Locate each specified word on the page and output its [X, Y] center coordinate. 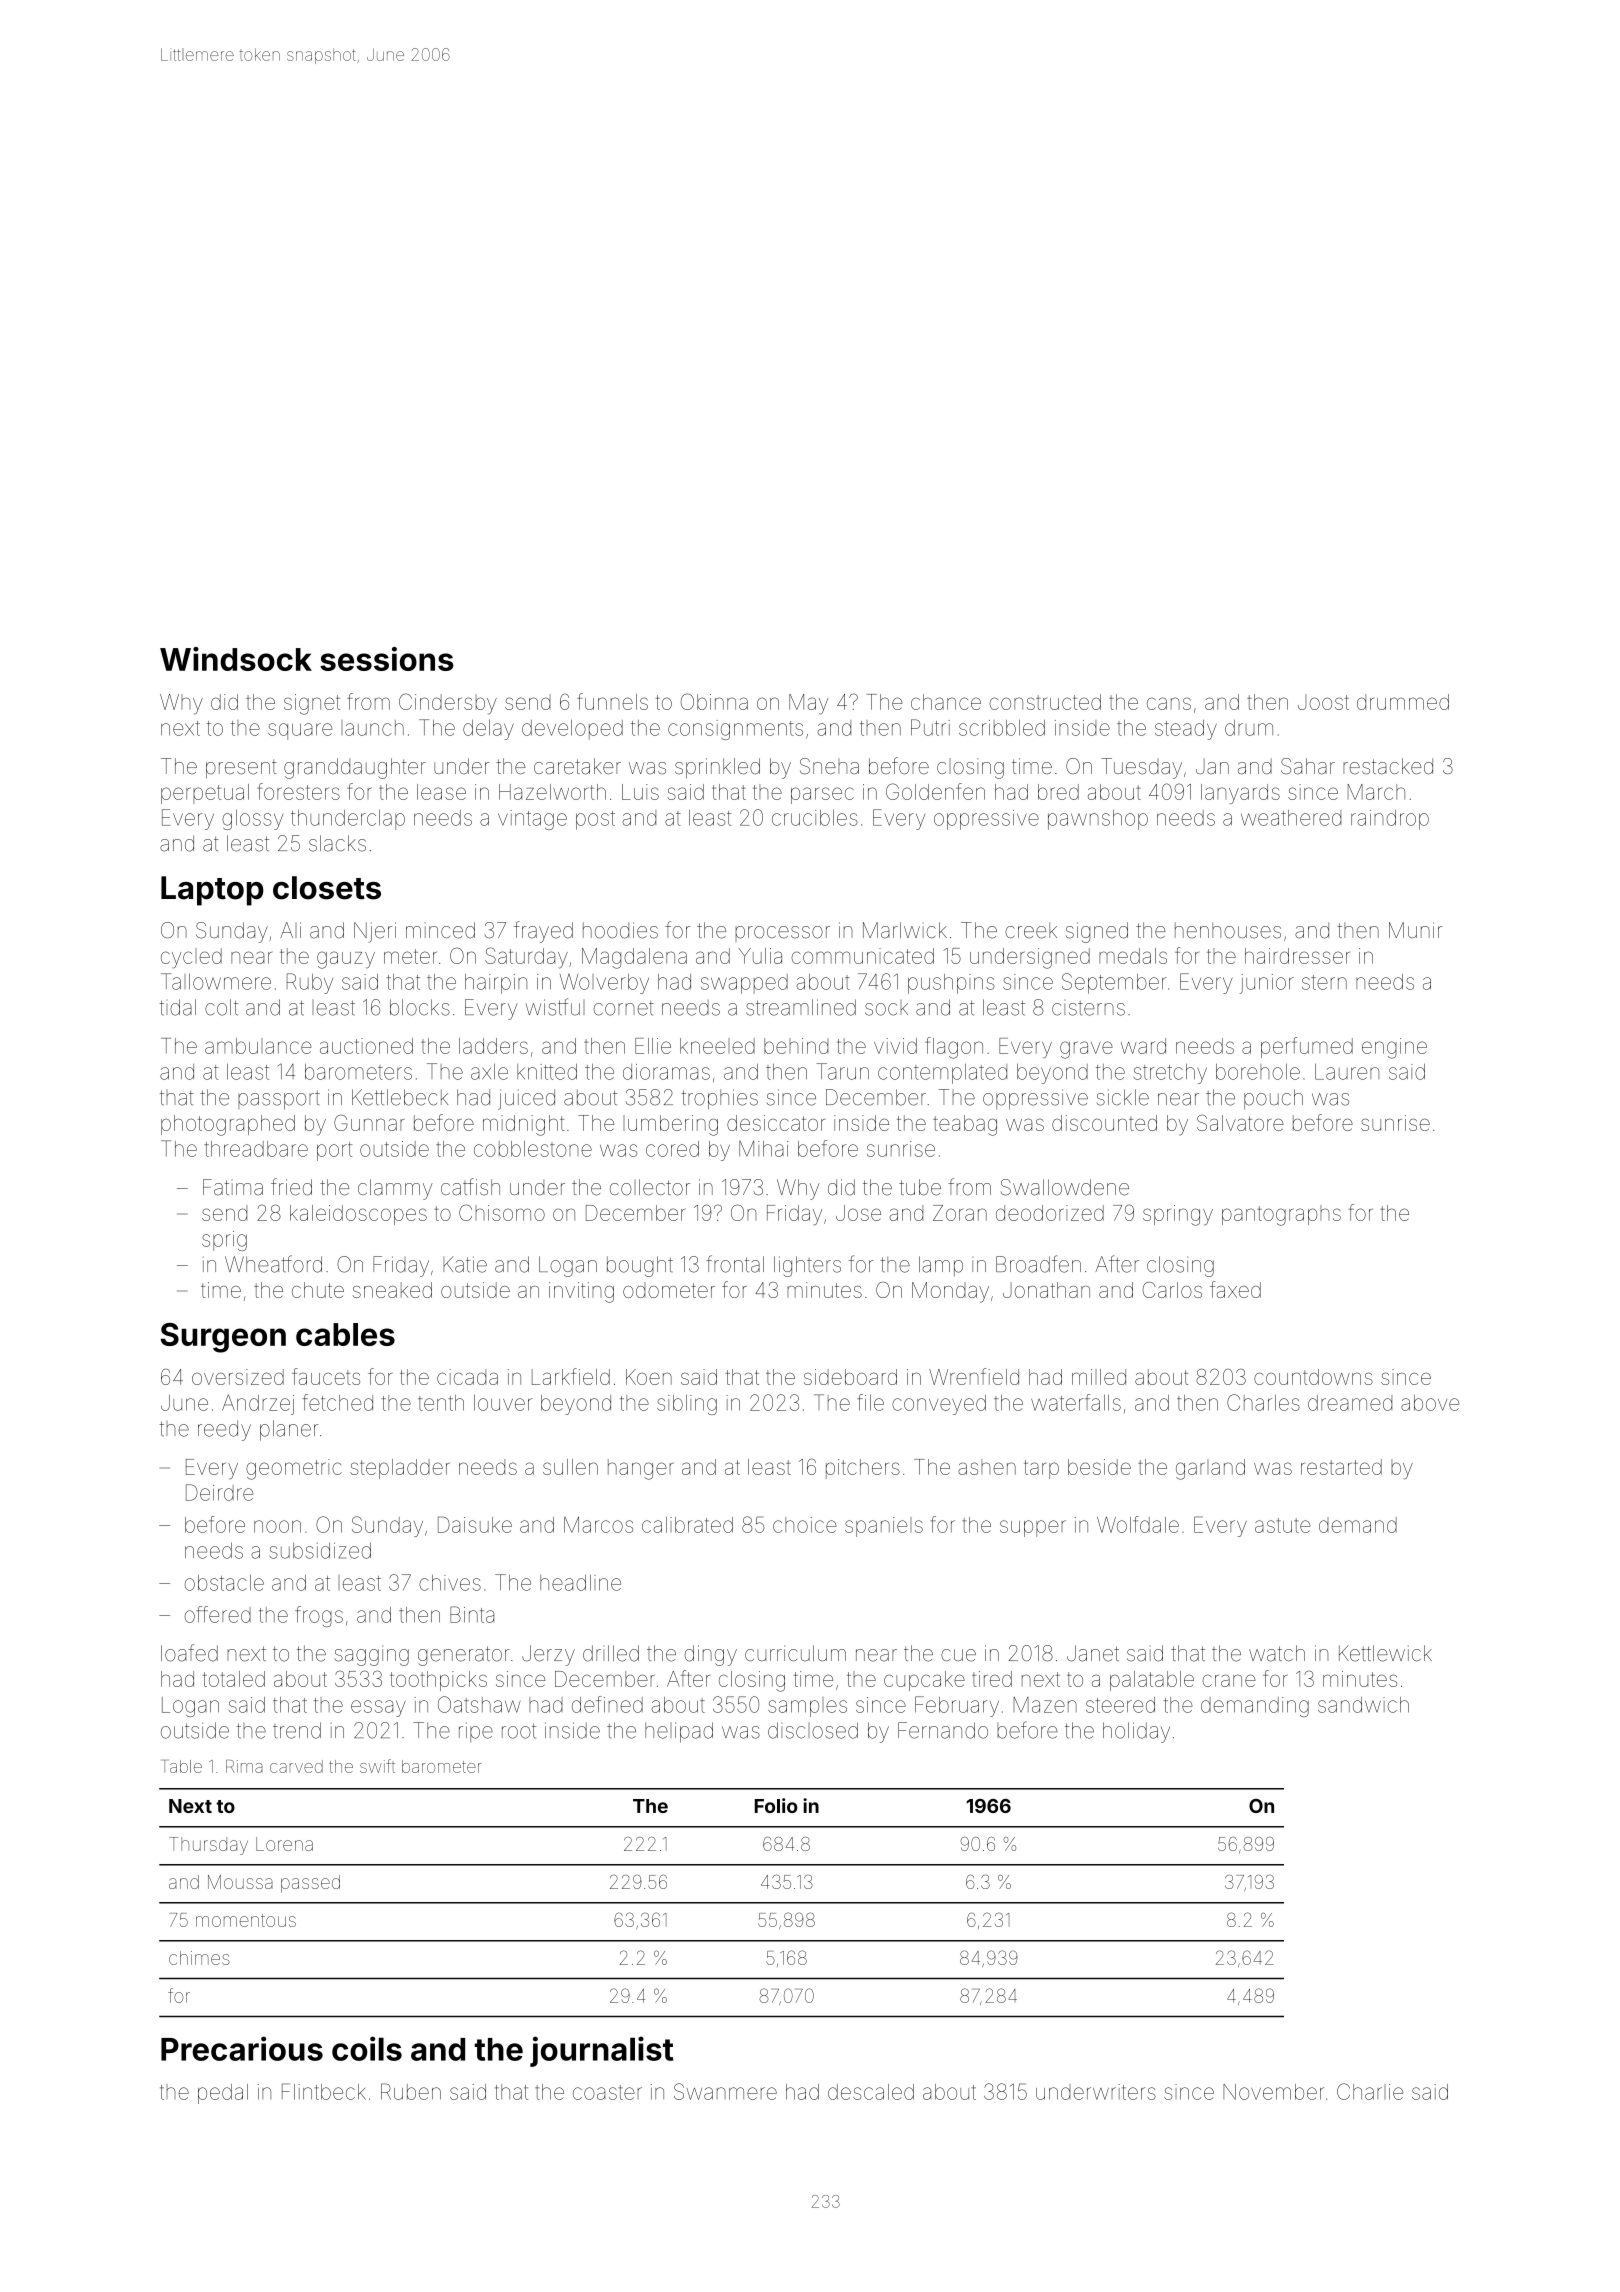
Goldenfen [935, 791]
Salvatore [1240, 1122]
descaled [871, 2092]
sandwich [1363, 1705]
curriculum [795, 1653]
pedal [223, 2094]
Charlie [1370, 2091]
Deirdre [220, 1492]
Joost [1323, 702]
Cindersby [448, 704]
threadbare [256, 1149]
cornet [623, 1008]
